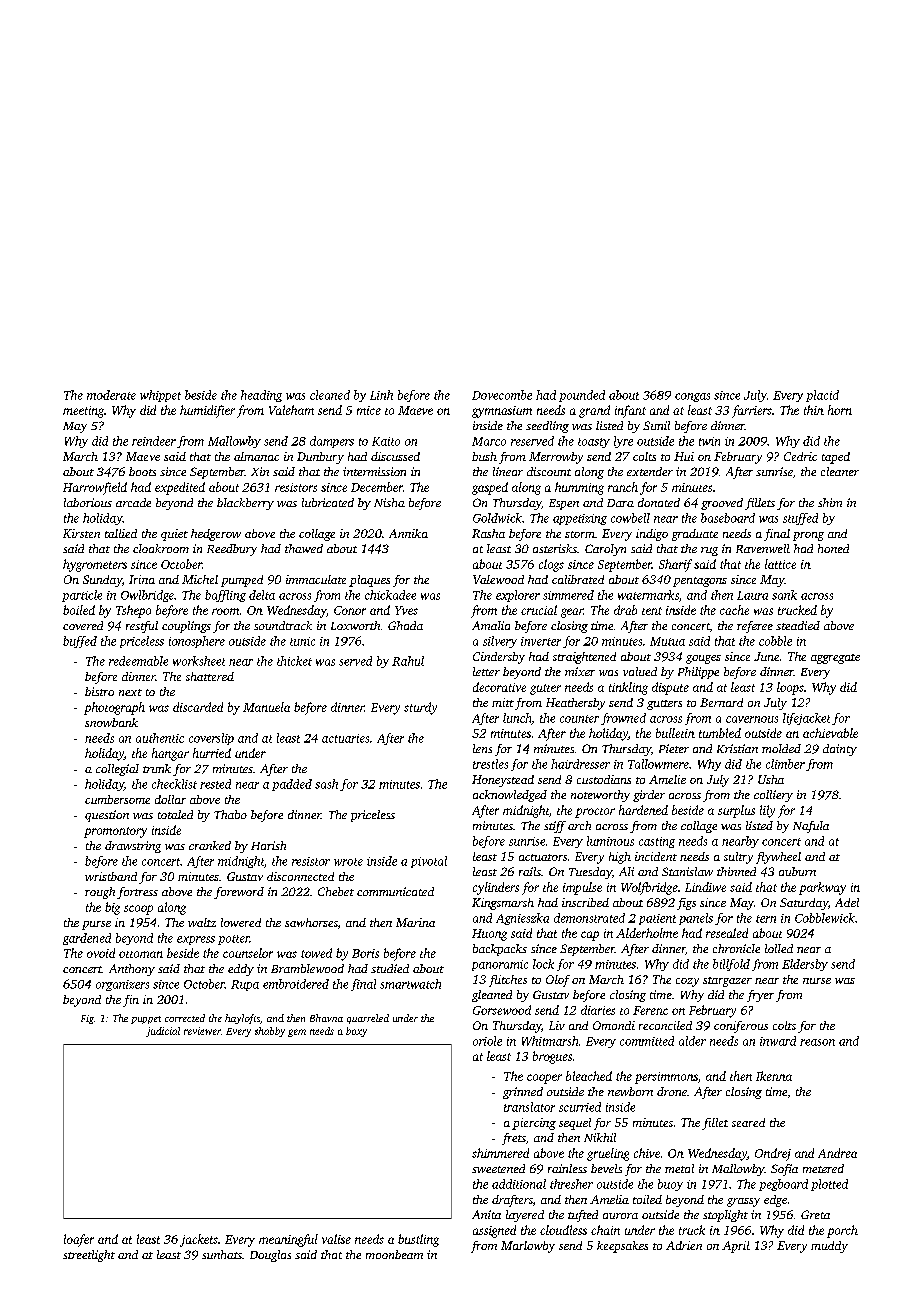  I want to click on judicial, so click(163, 1032).
